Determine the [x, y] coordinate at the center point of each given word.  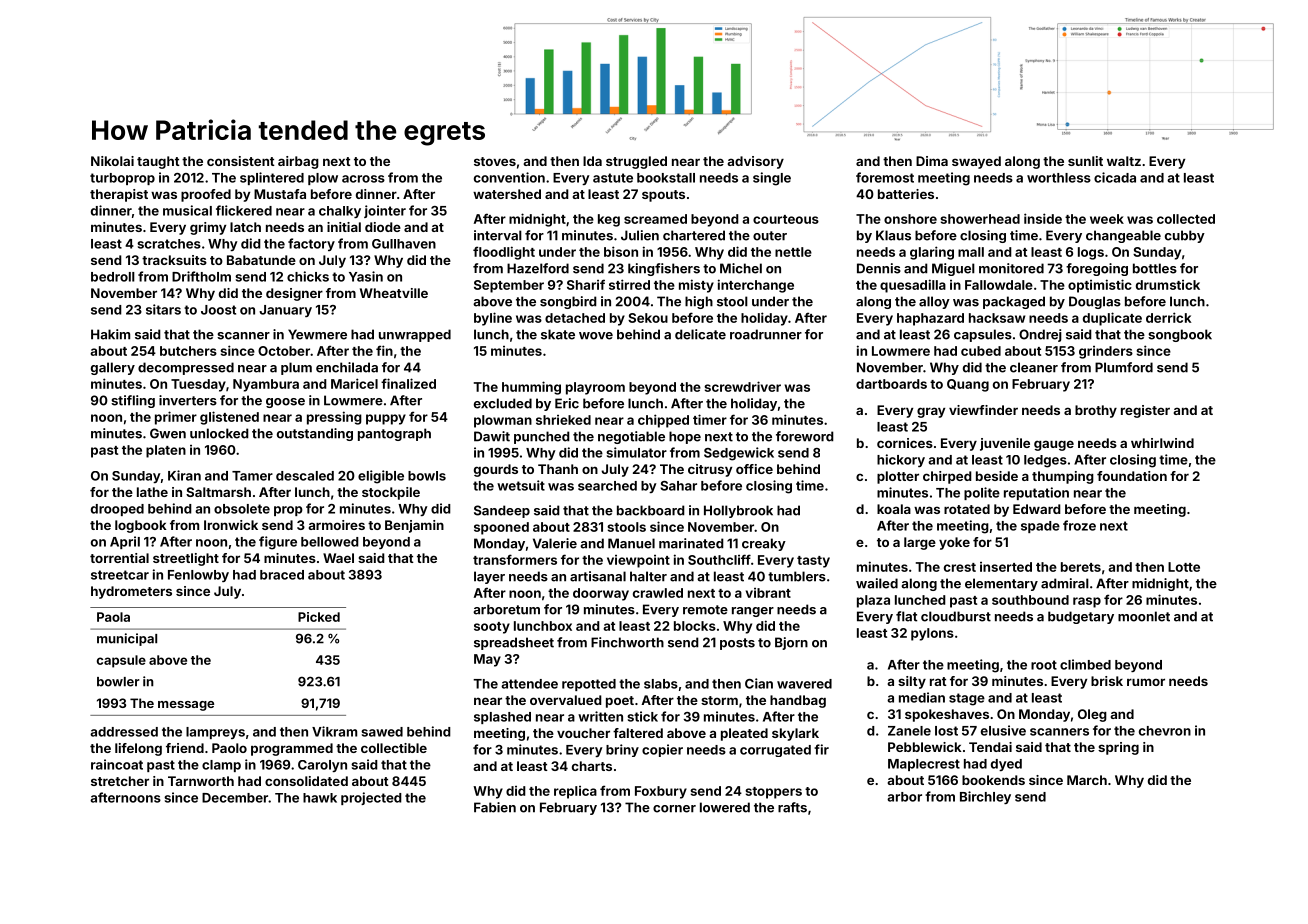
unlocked [219, 433]
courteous [786, 219]
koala [894, 509]
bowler [118, 682]
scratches [169, 244]
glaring [932, 253]
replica [575, 792]
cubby [1185, 236]
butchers [188, 351]
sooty [492, 628]
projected [371, 798]
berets [1081, 567]
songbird [568, 302]
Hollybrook [738, 511]
